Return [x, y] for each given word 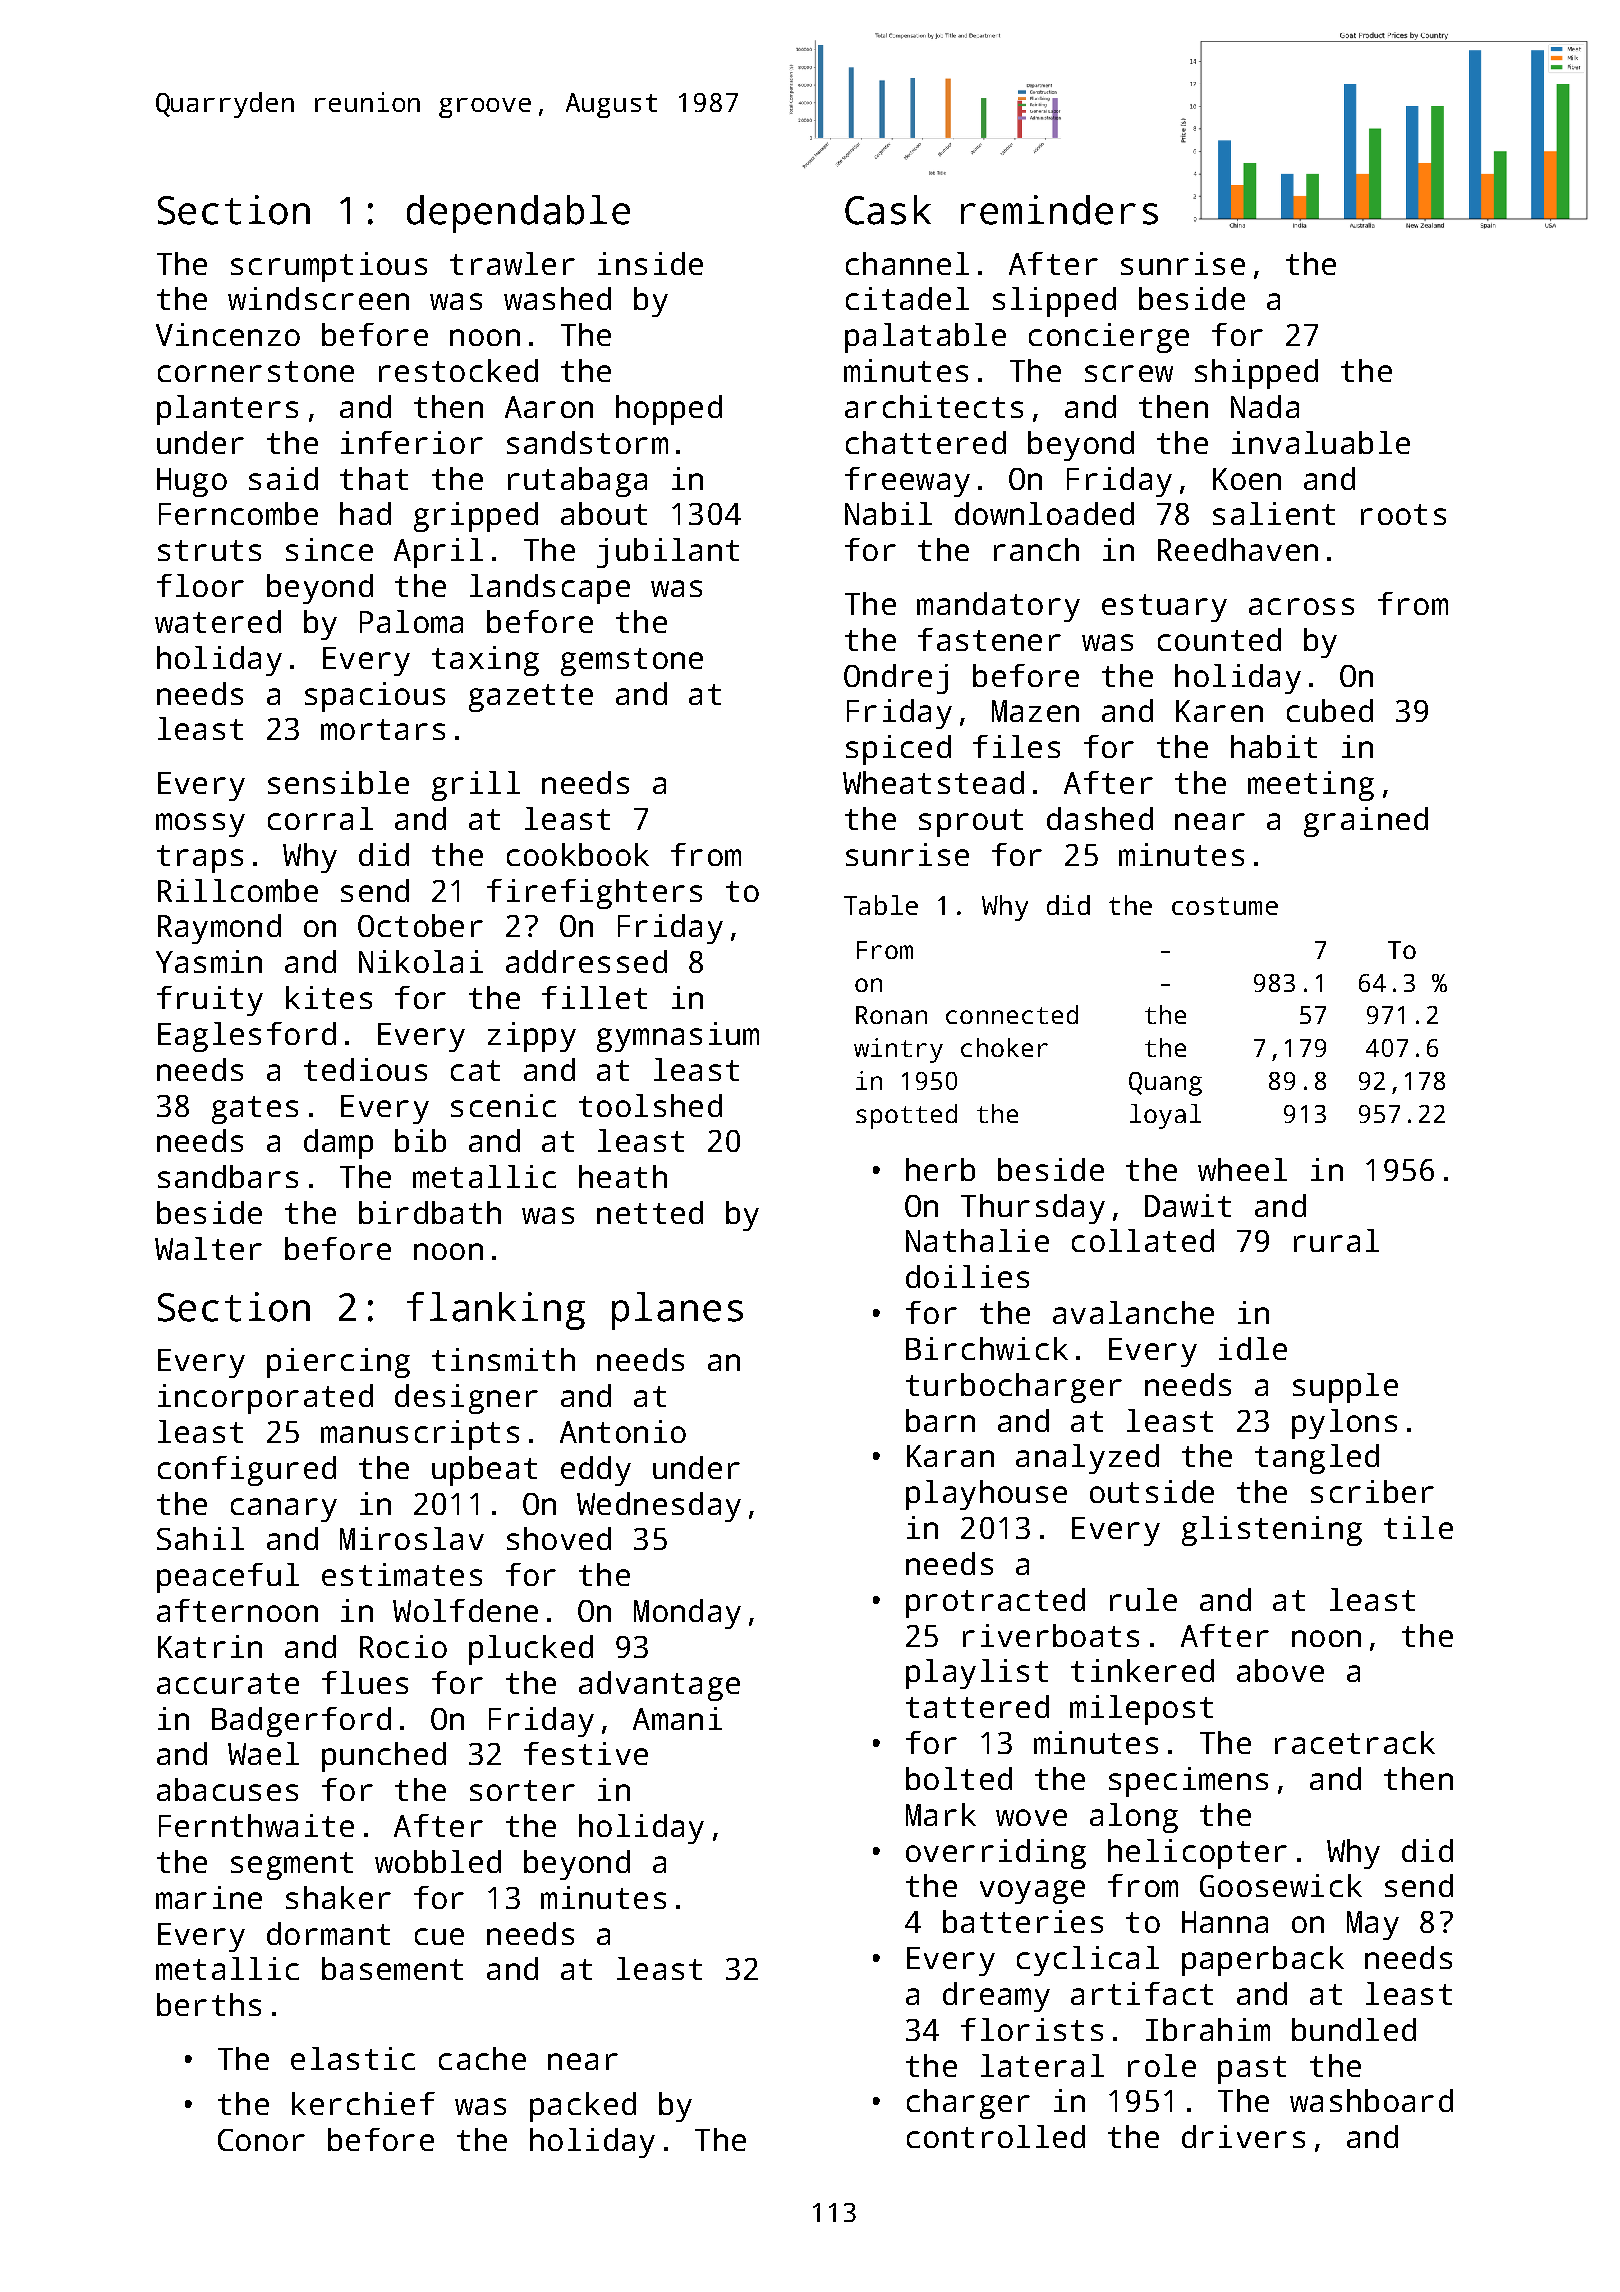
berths [209, 2004]
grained [1366, 822]
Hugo [192, 482]
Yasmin [209, 961]
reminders [1059, 210]
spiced [898, 750]
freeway [907, 482]
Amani [677, 1718]
